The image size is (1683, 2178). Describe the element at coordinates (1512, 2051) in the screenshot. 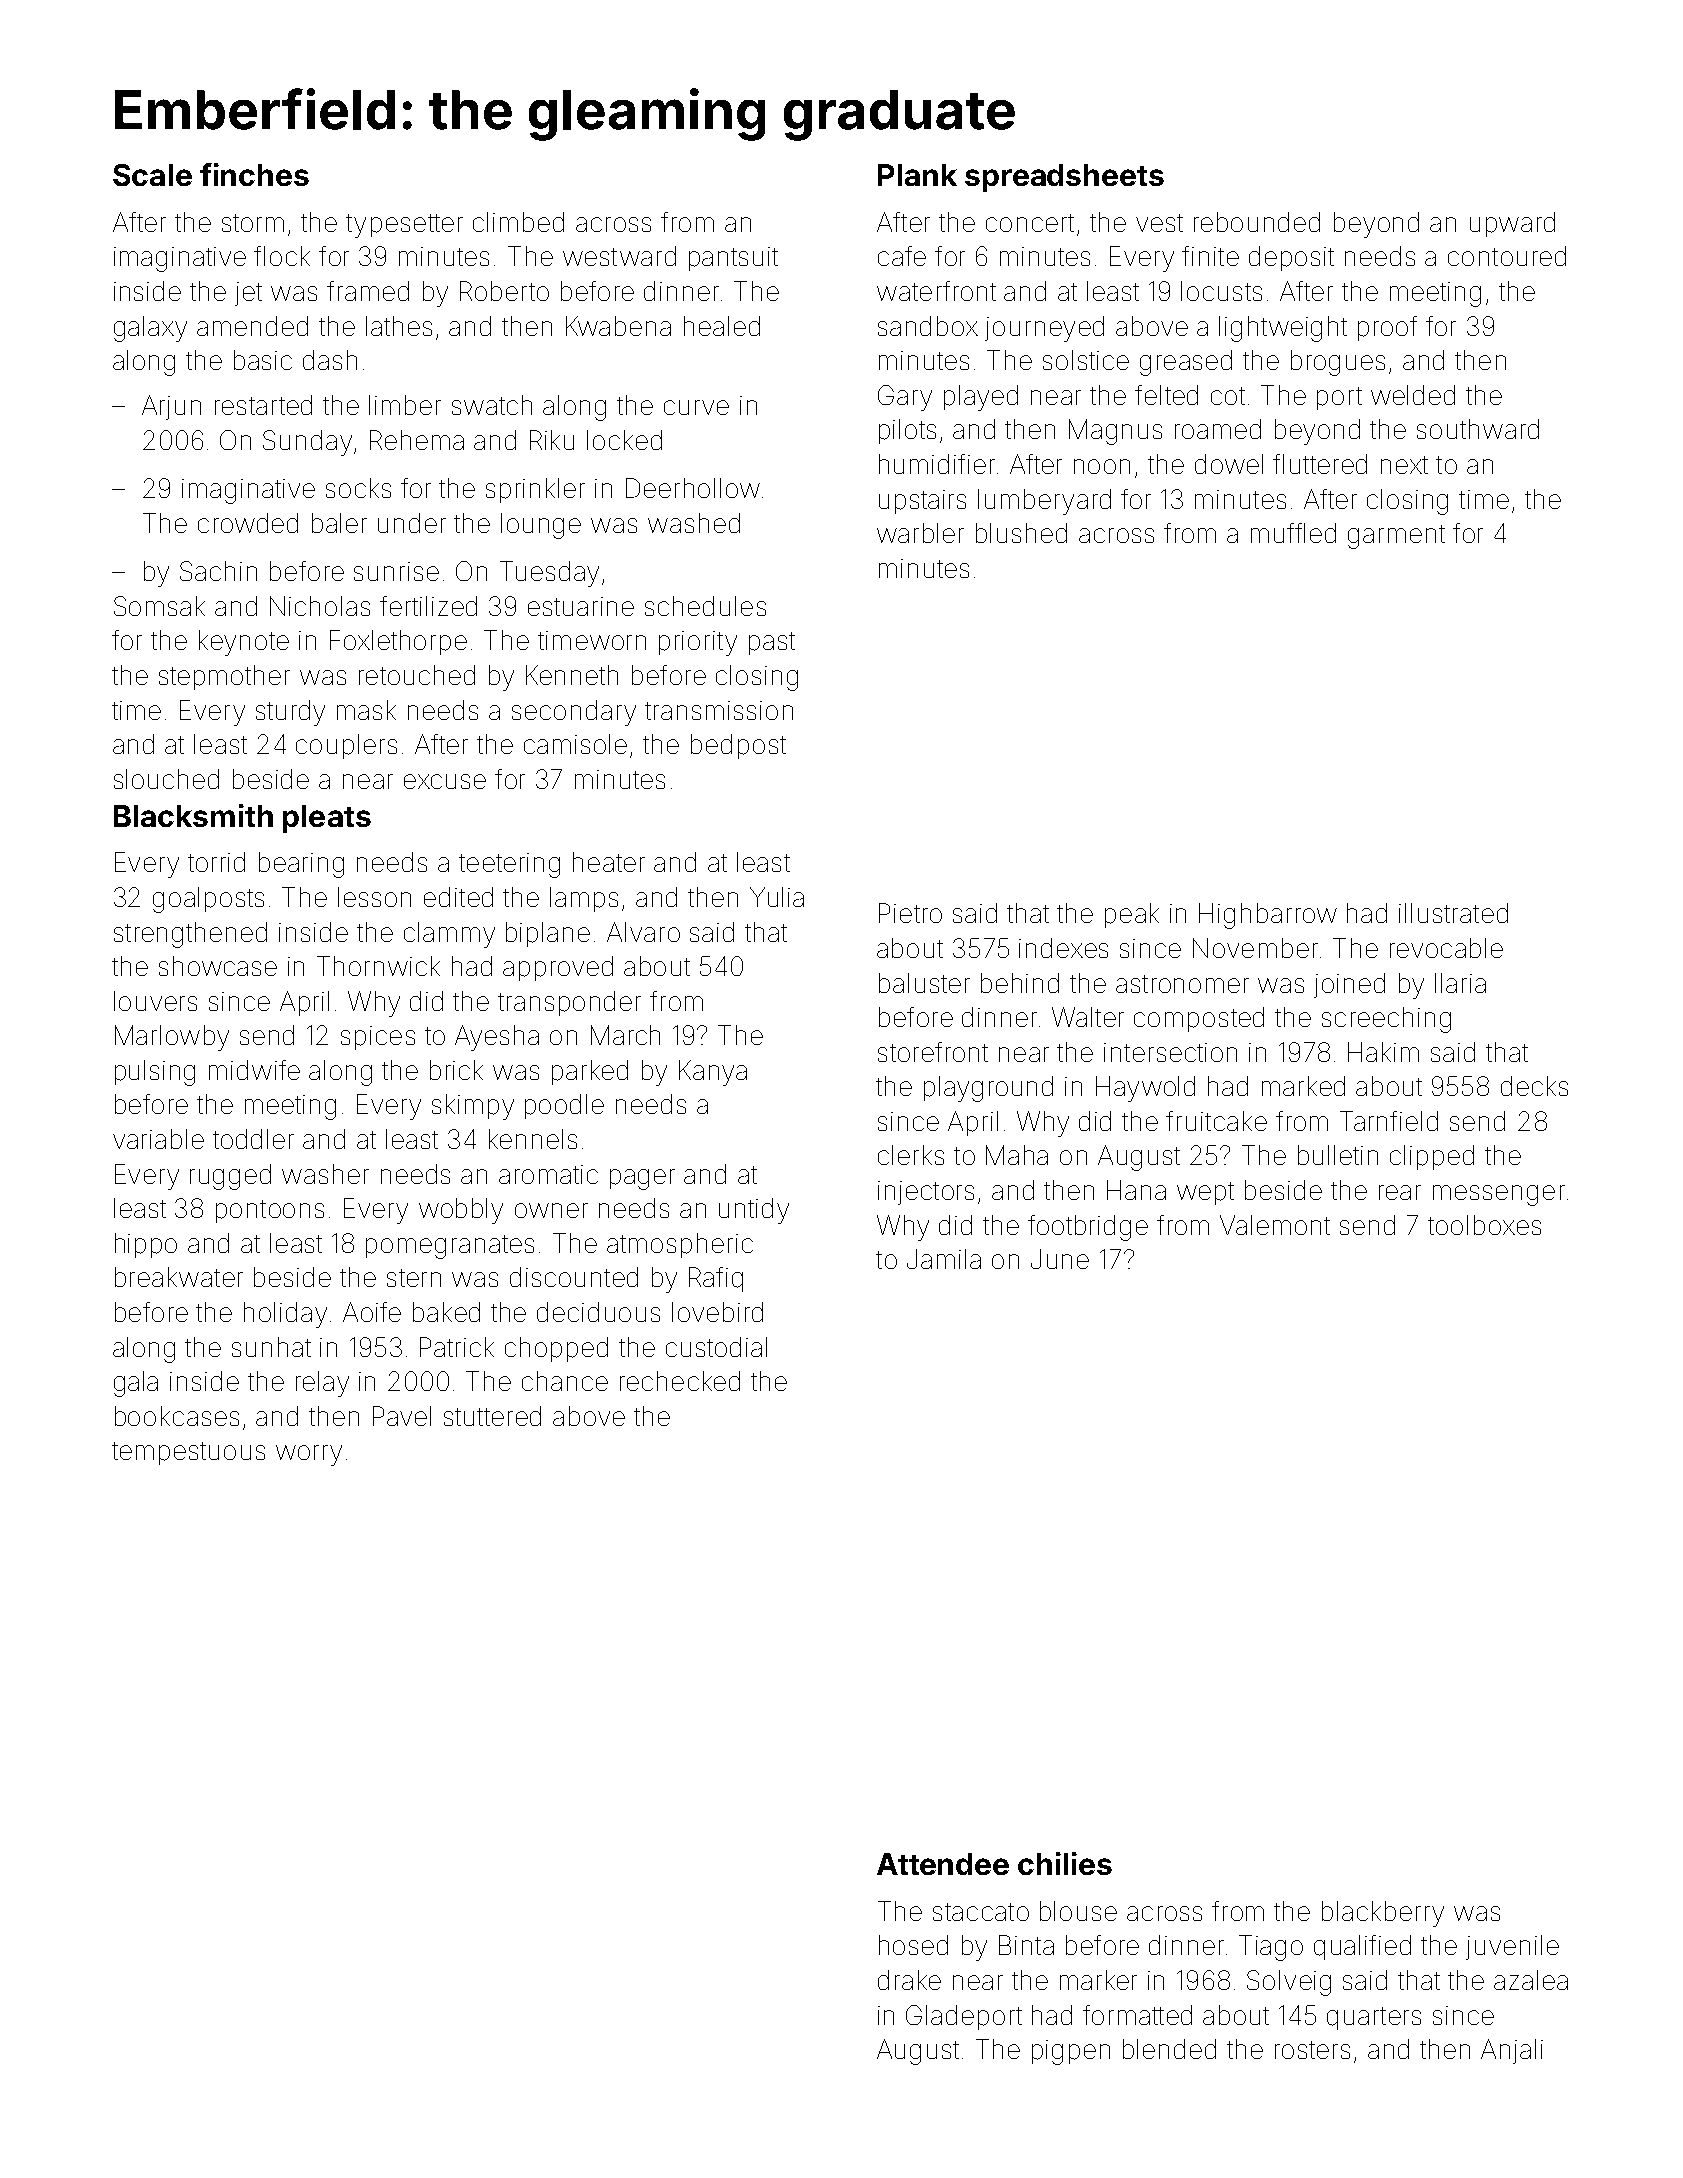

I see `Anjali` at that location.
